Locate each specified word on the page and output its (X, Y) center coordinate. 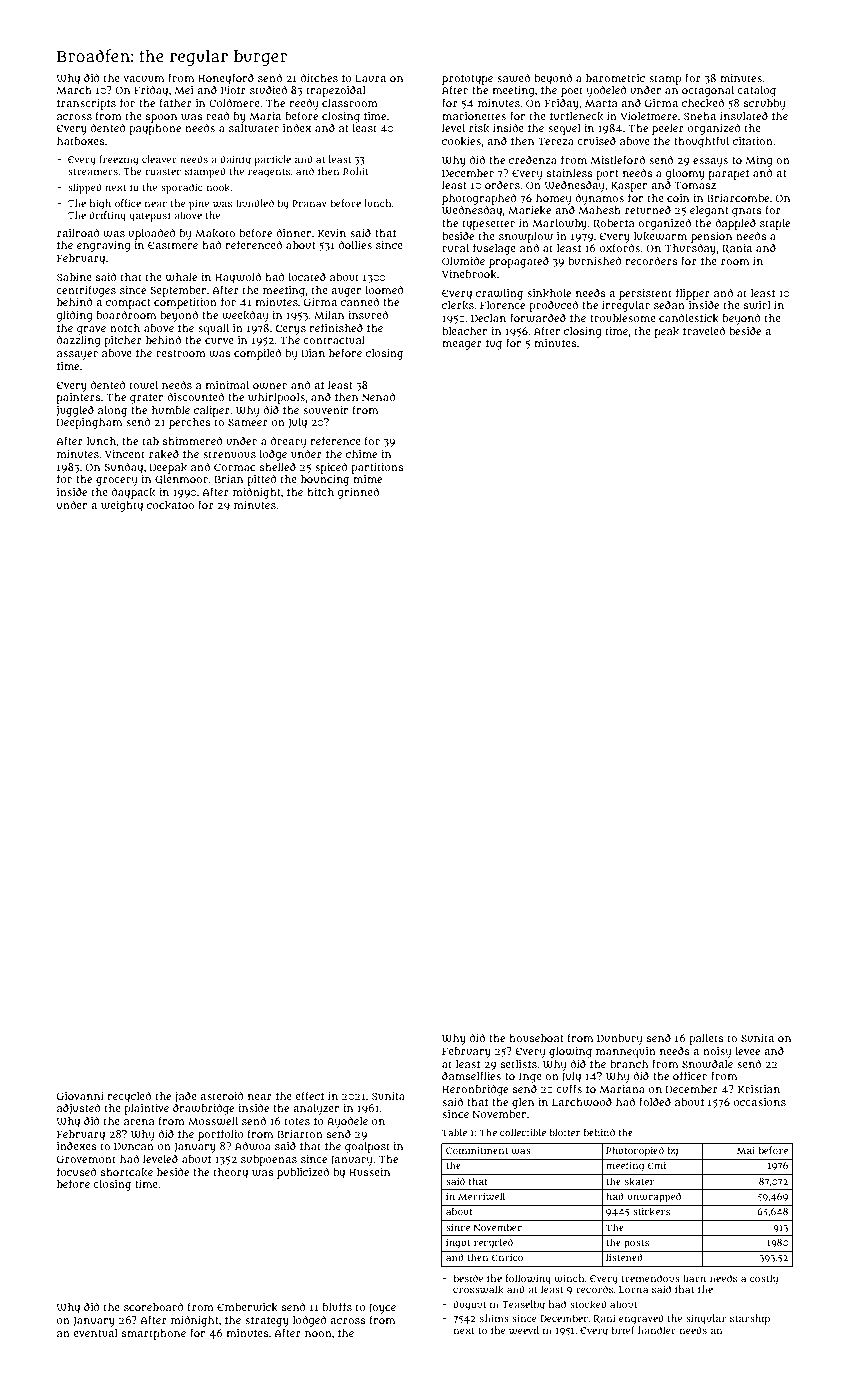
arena (139, 1122)
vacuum (143, 79)
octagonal (708, 91)
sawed (513, 78)
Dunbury (620, 1039)
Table (454, 1132)
